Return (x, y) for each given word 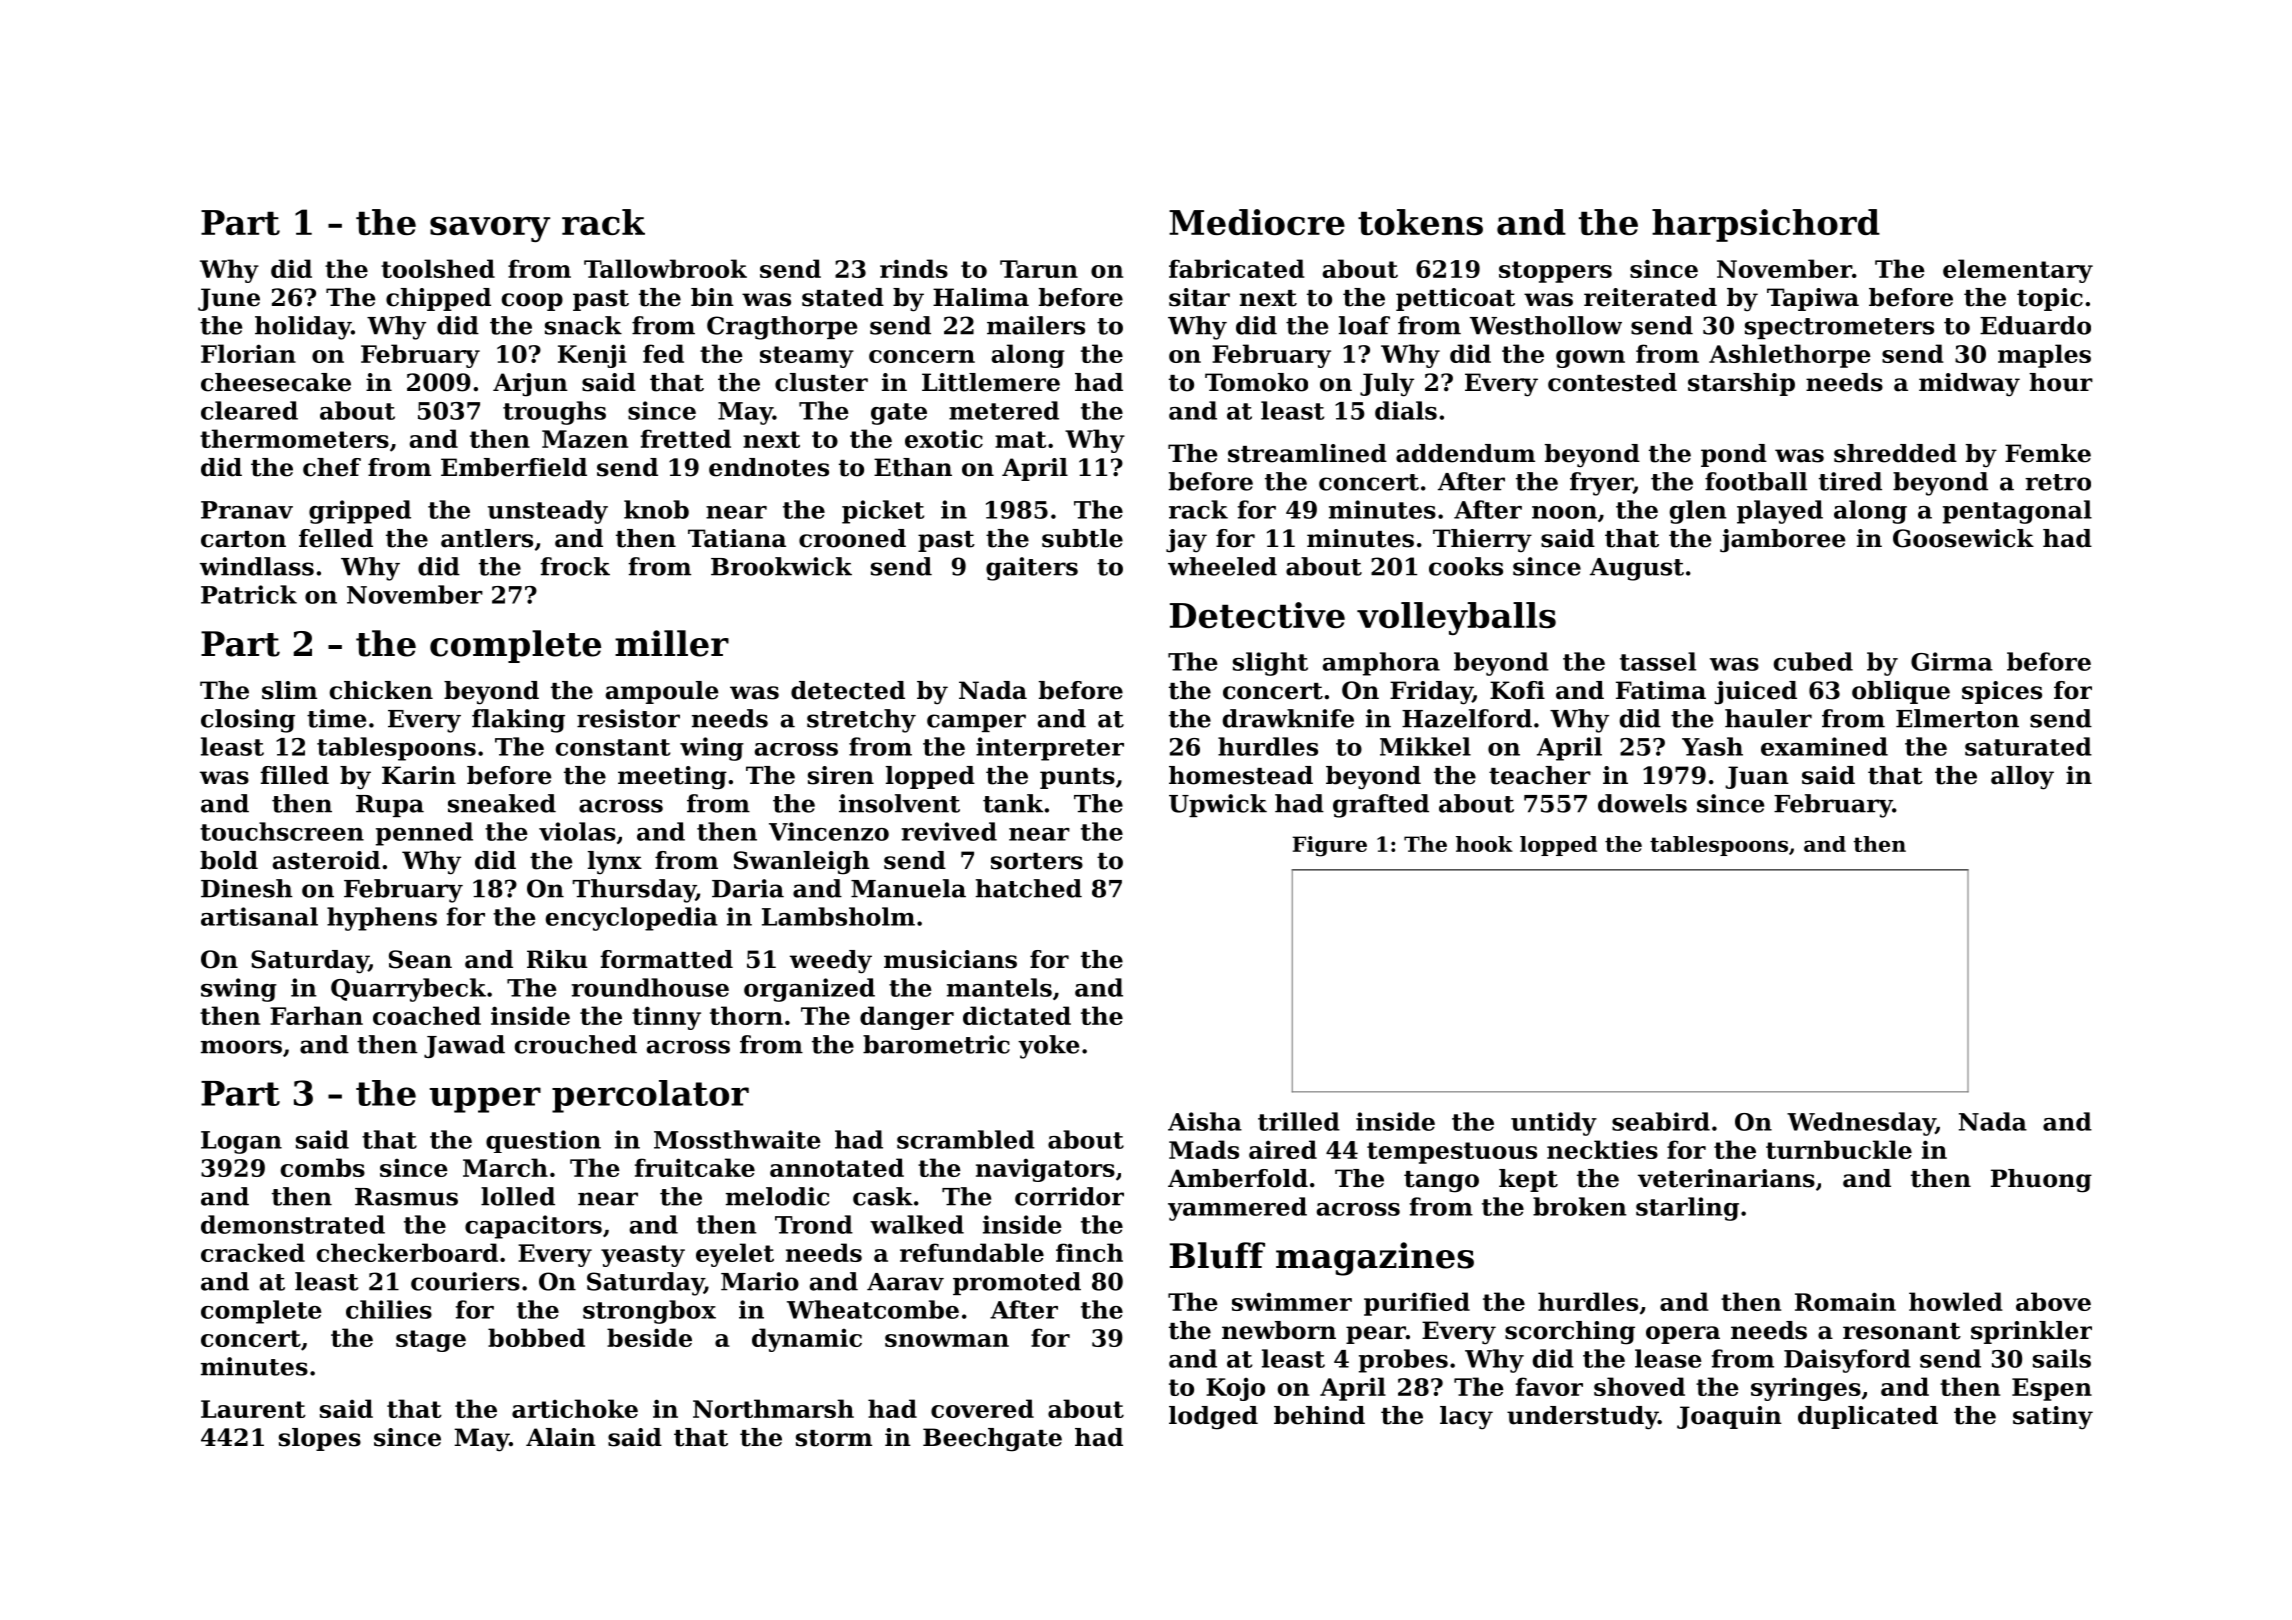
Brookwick (781, 566)
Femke (2048, 453)
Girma (1952, 661)
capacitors (533, 1227)
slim (289, 690)
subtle (1082, 538)
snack (583, 325)
